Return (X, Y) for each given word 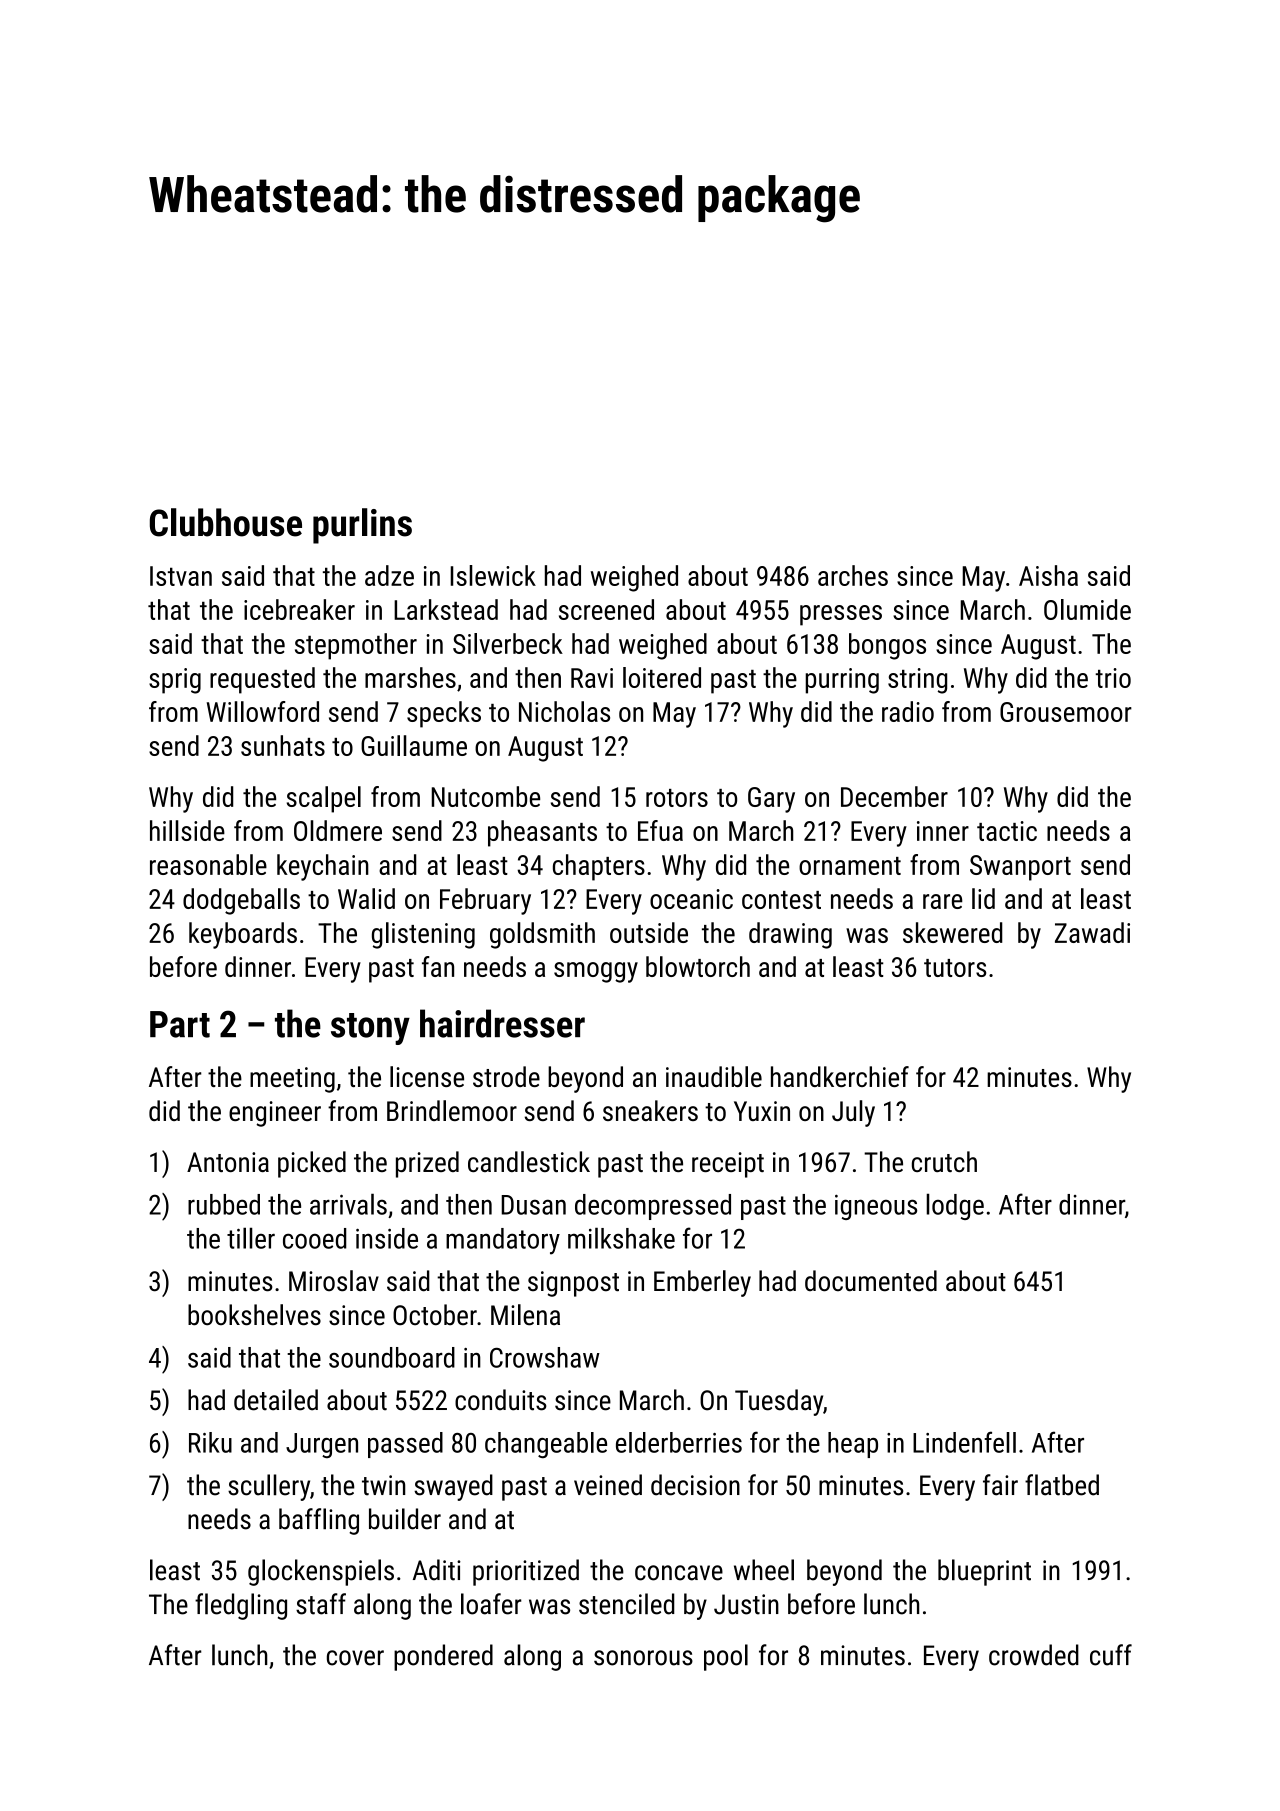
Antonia (228, 1162)
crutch (944, 1161)
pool (726, 1657)
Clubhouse (226, 522)
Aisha (1048, 575)
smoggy (596, 972)
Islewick (493, 575)
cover (355, 1658)
